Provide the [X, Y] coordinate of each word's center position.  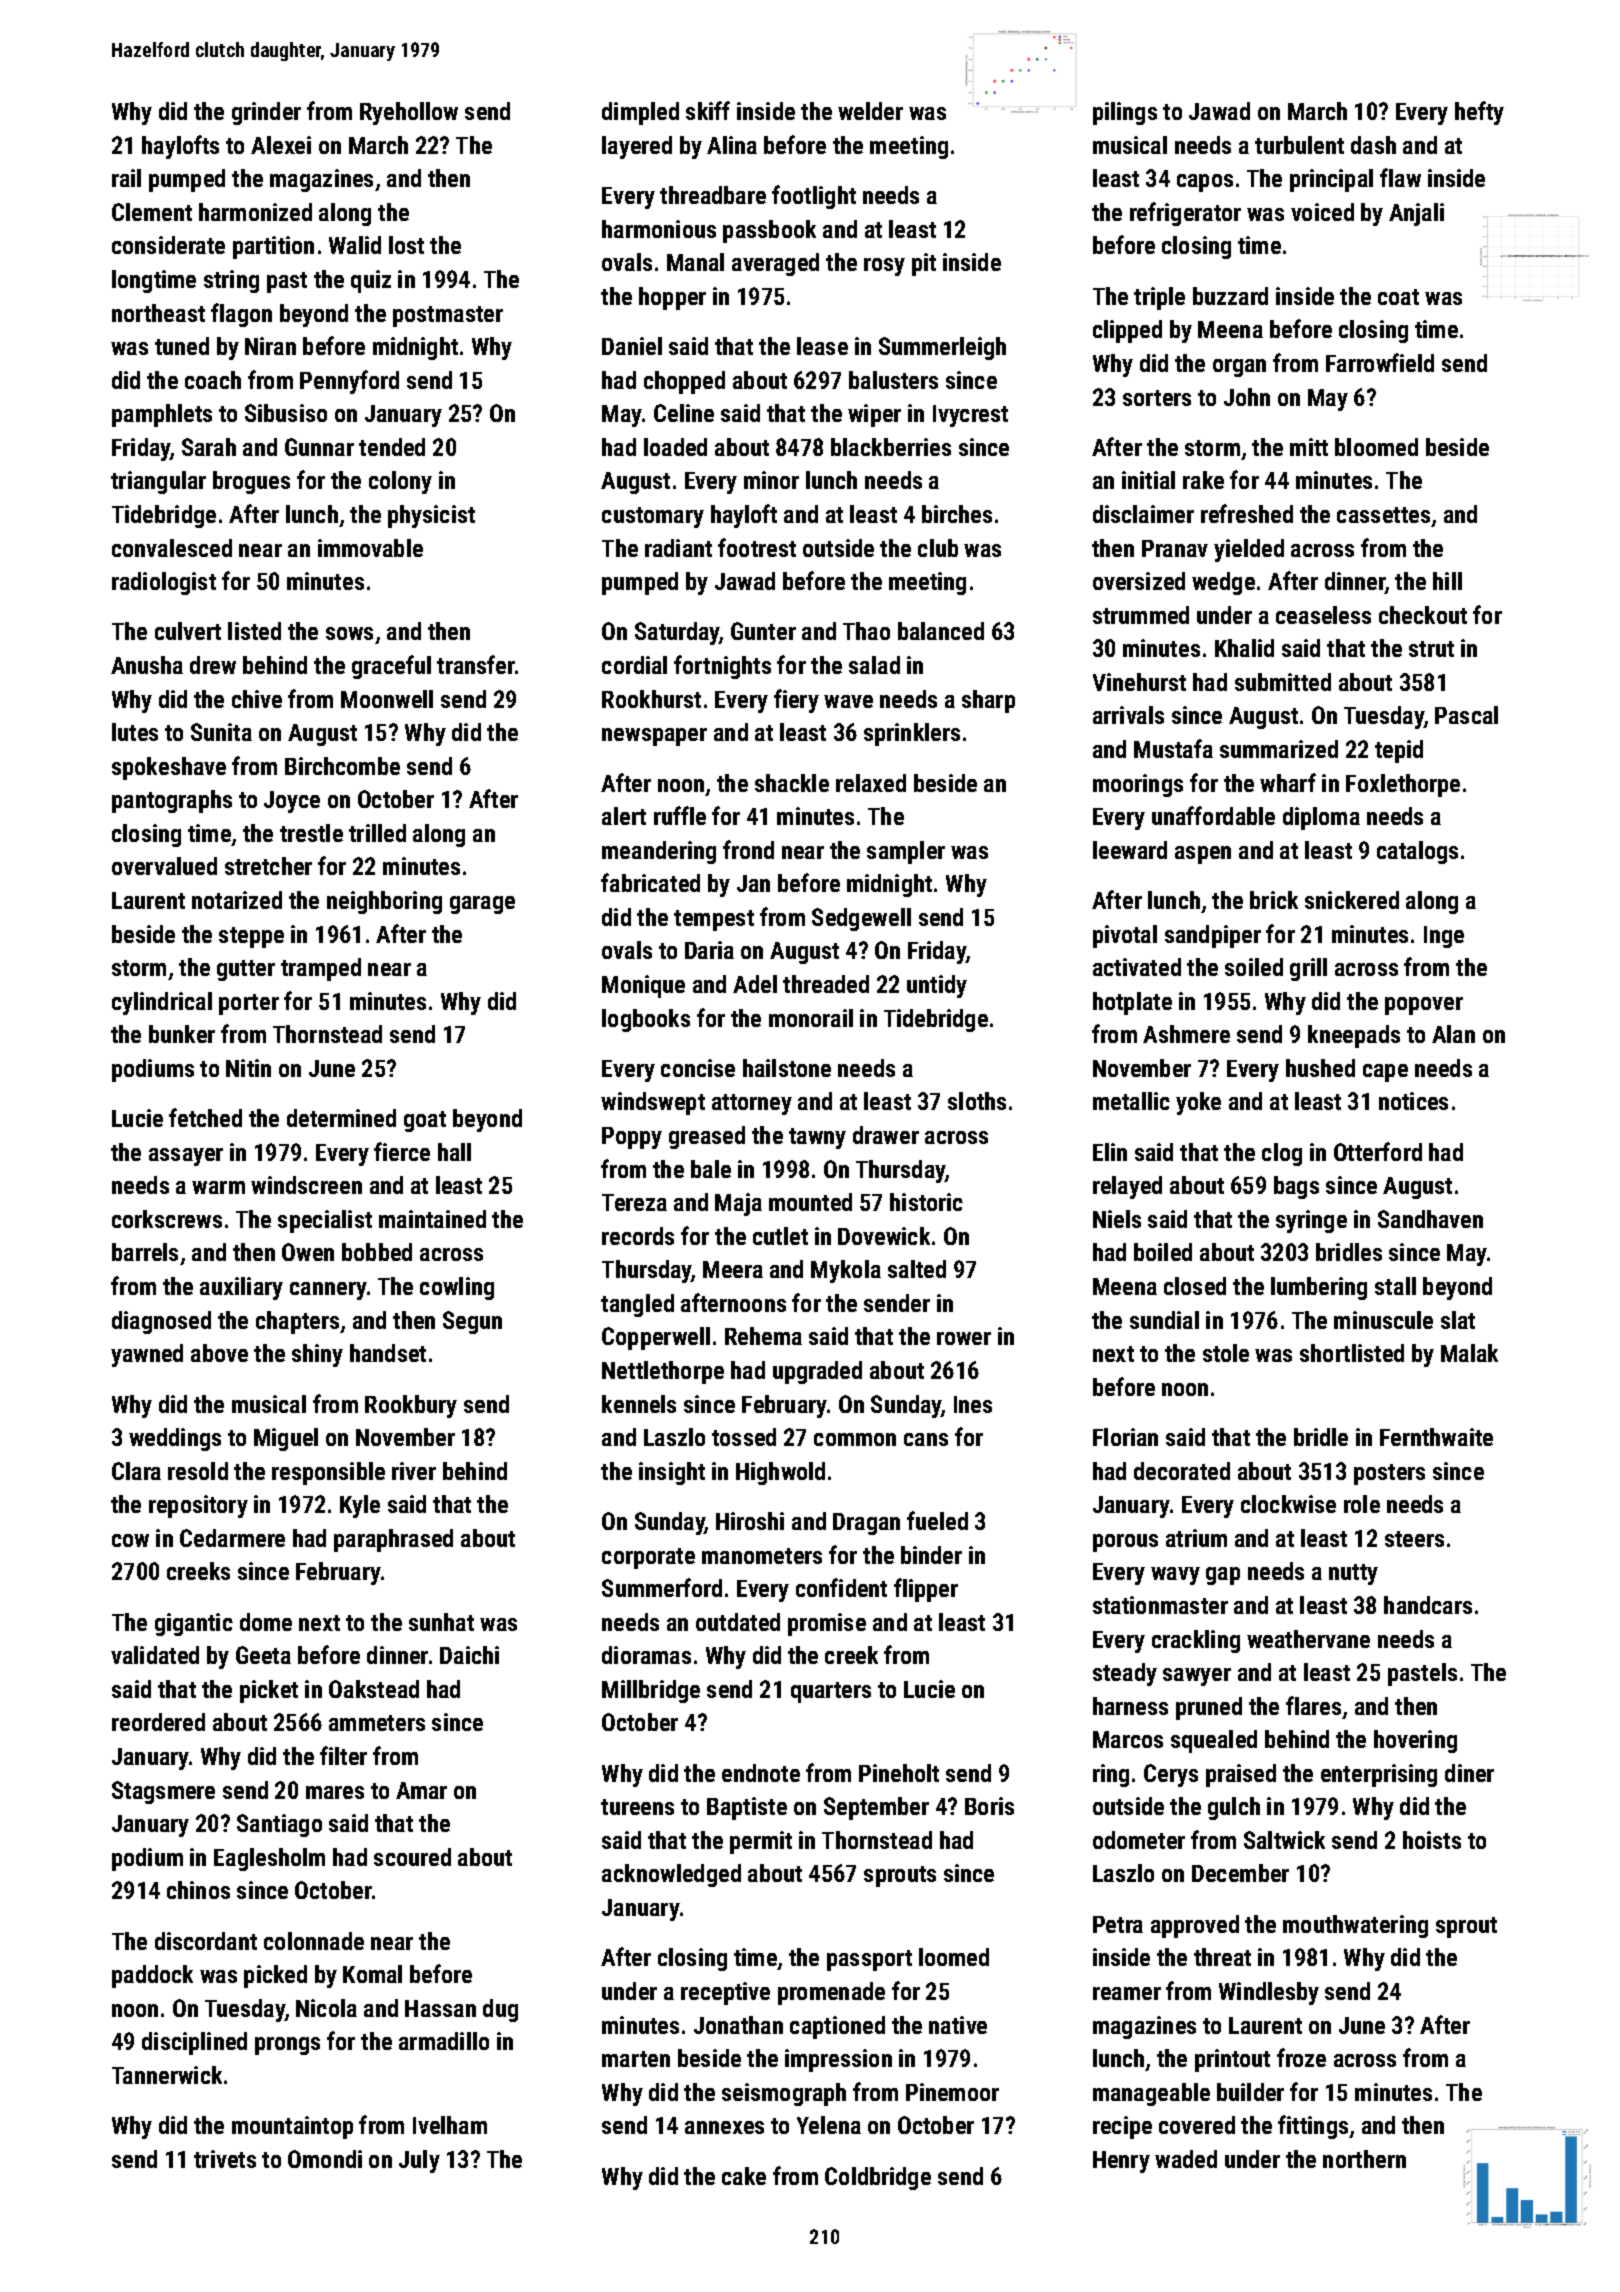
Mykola [846, 1271]
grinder [266, 113]
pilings [1125, 113]
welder [870, 111]
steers [1414, 1539]
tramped [321, 969]
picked [275, 1976]
